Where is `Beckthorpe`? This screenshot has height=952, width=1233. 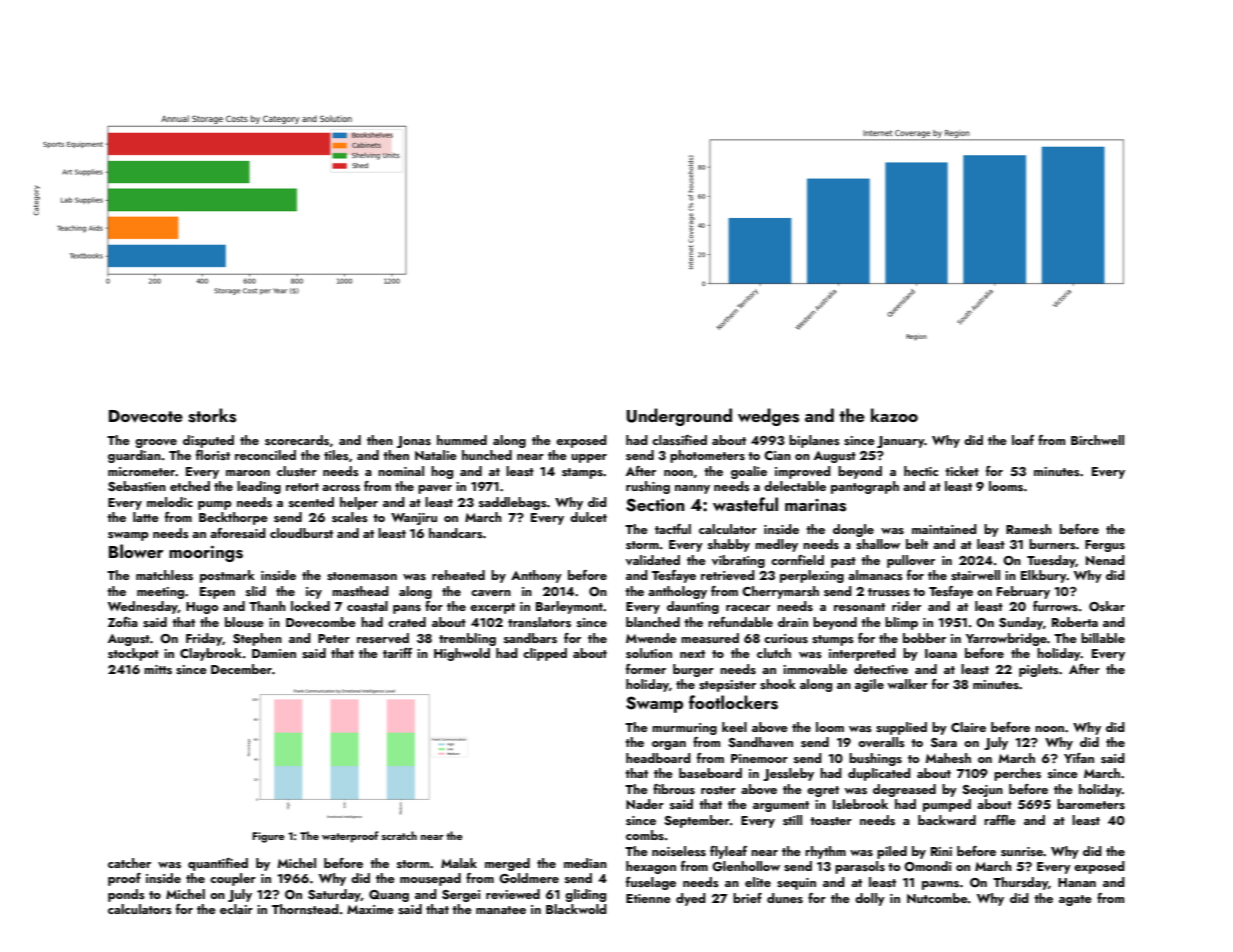
Beckthorpe is located at coordinates (233, 518).
